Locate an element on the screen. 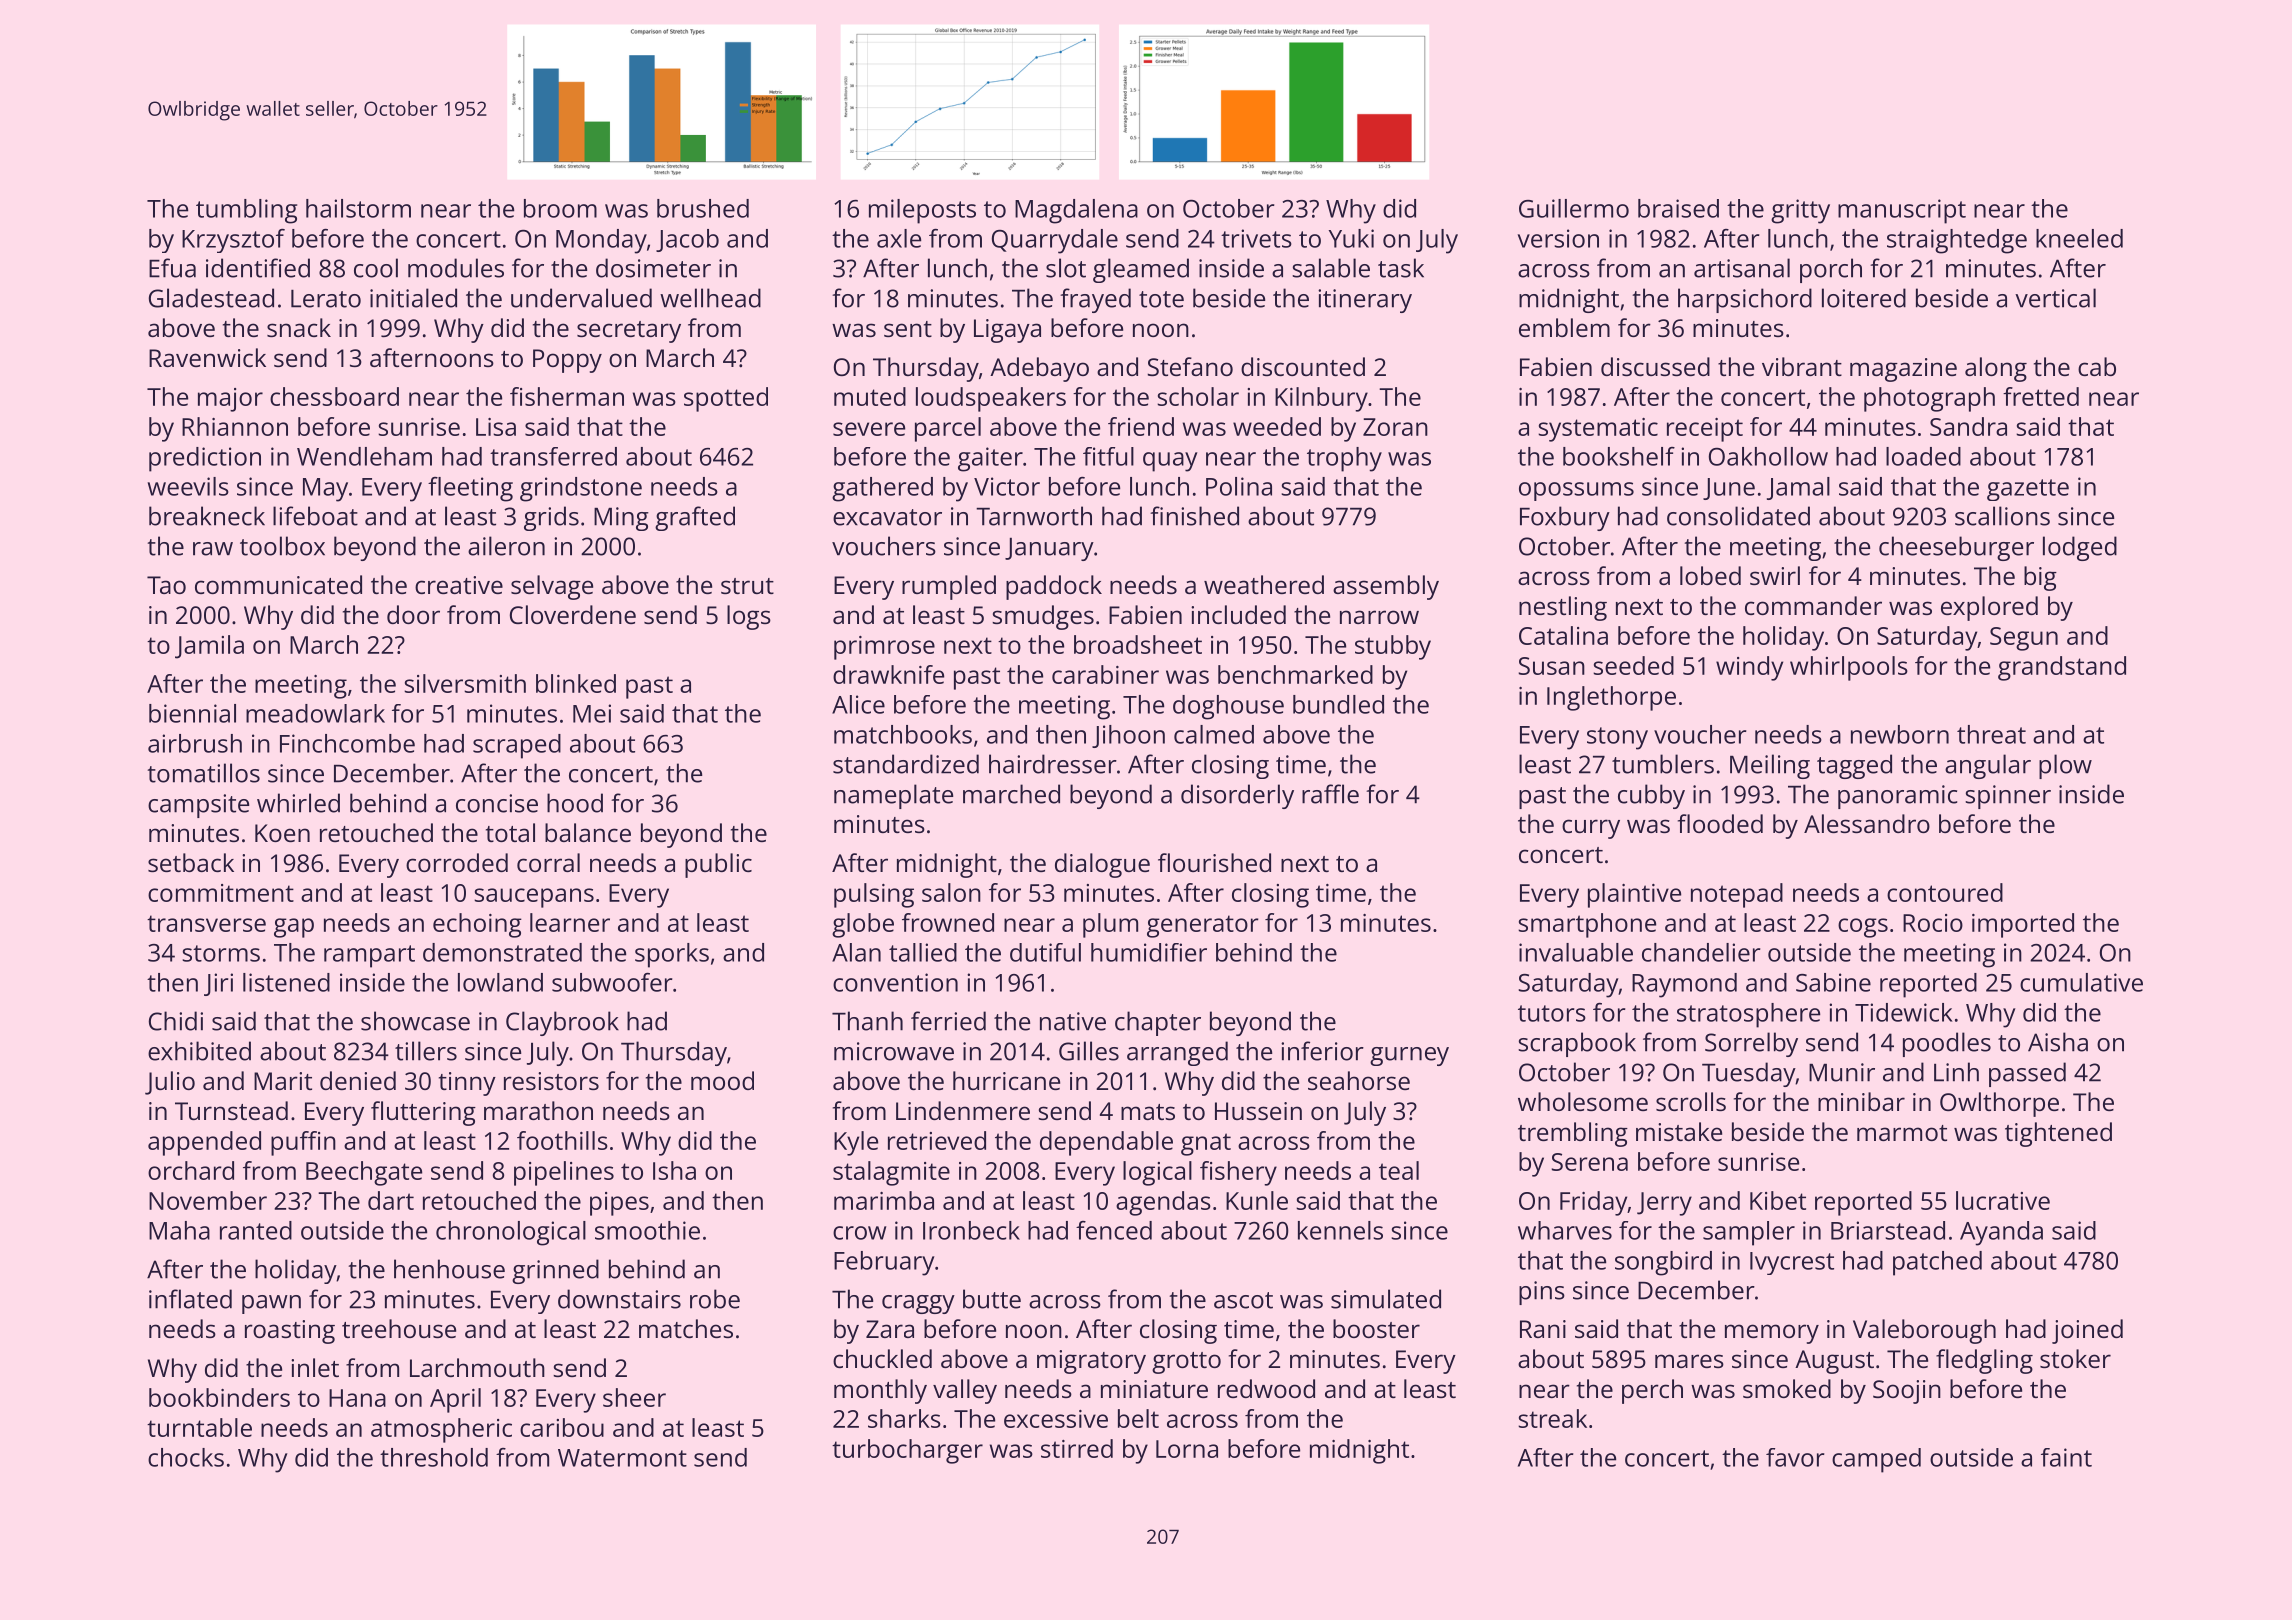 This screenshot has width=2292, height=1620. memory is located at coordinates (1772, 1334).
